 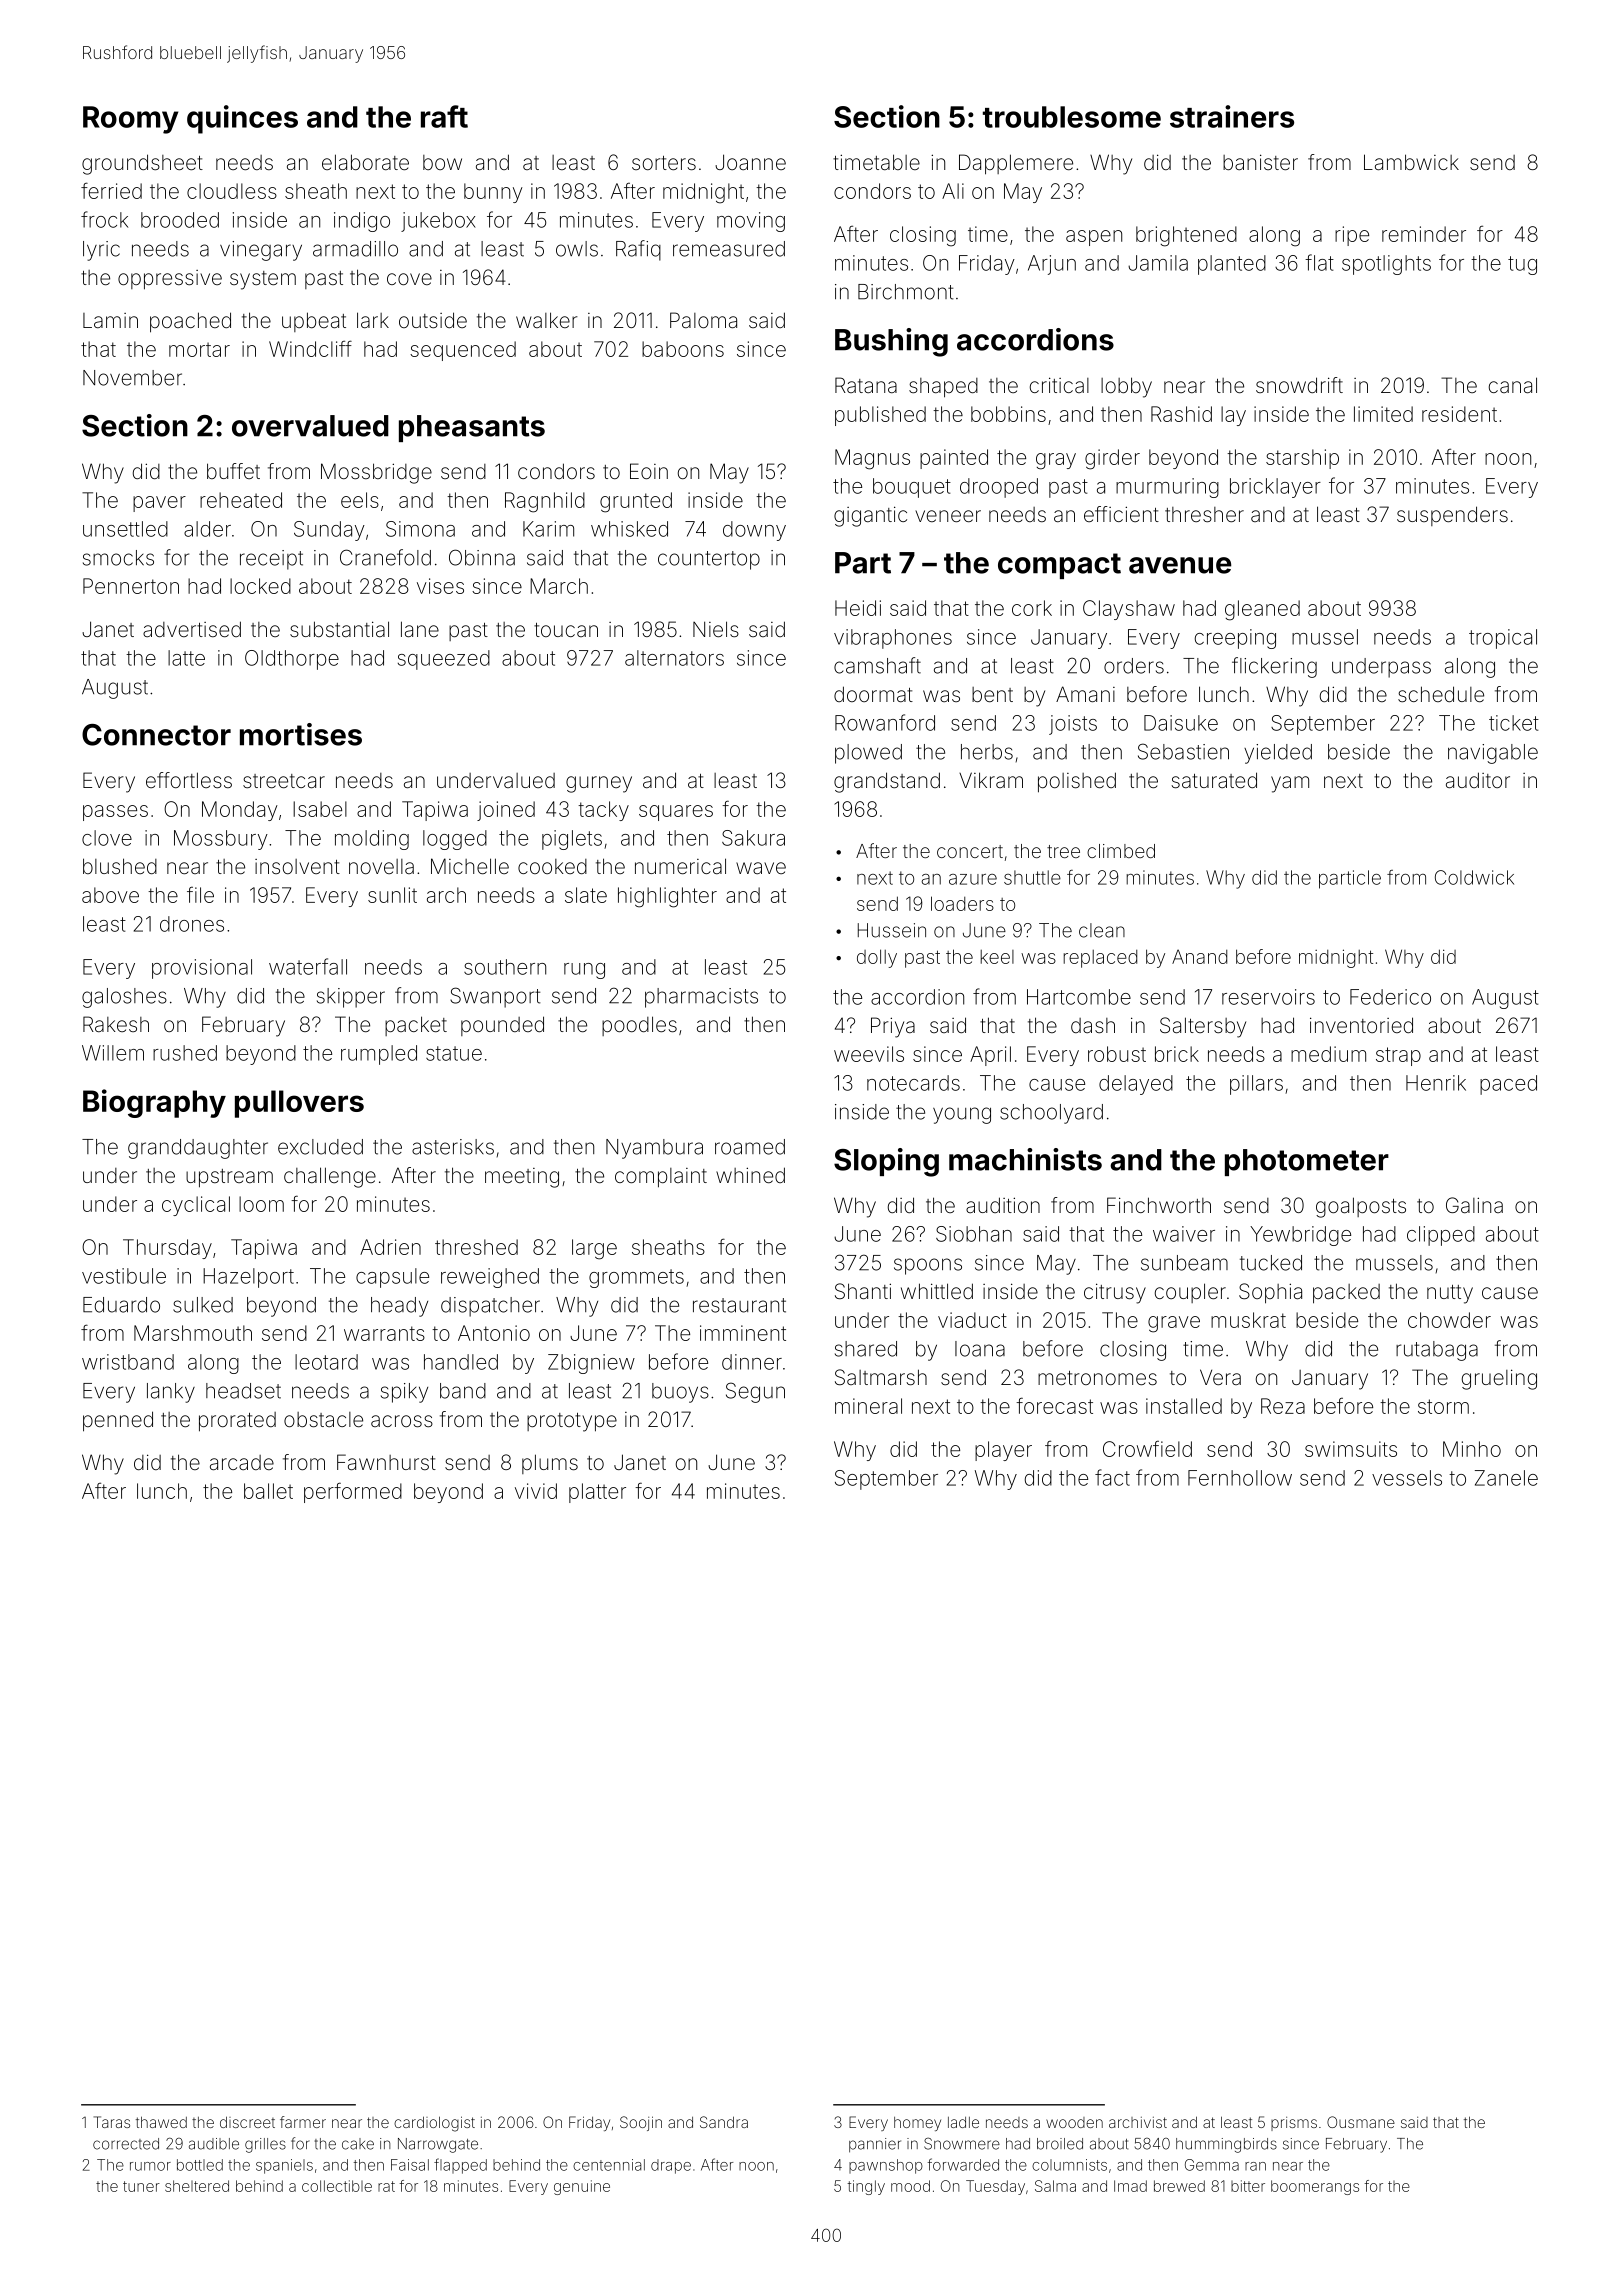 I want to click on quinces, so click(x=242, y=119).
